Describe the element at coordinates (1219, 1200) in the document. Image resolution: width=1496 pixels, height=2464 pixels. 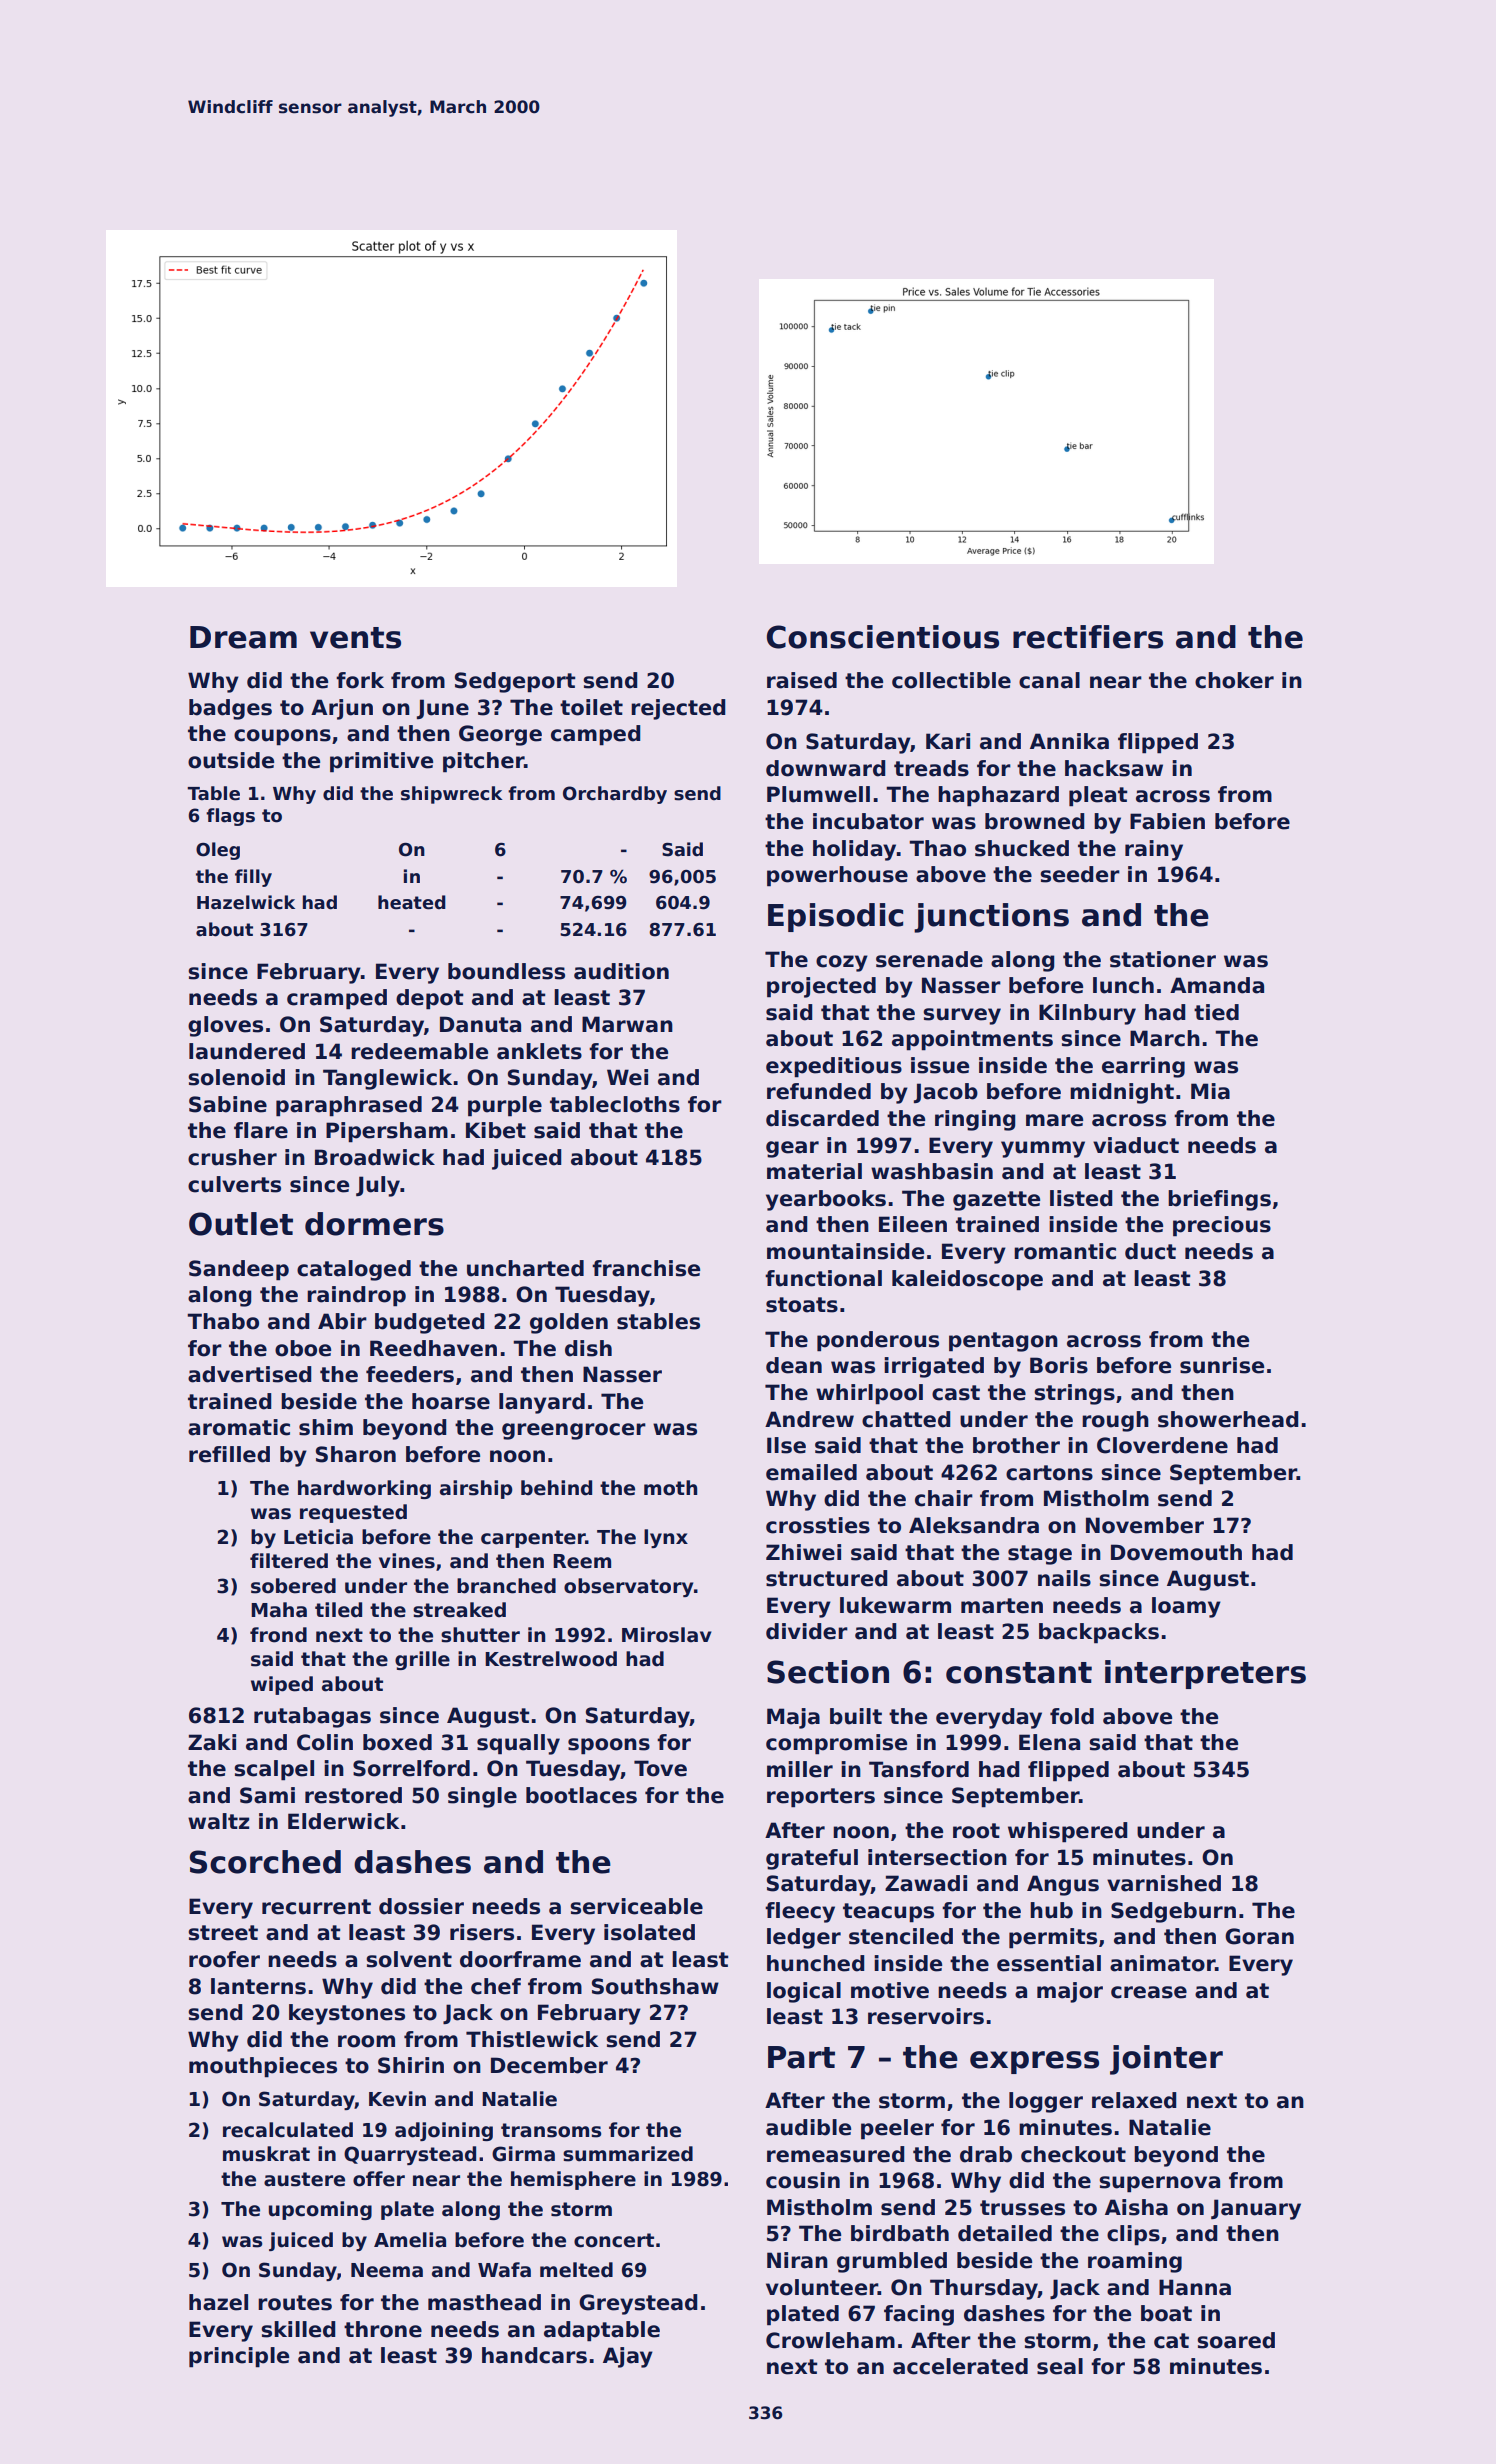
I see `briefings` at that location.
